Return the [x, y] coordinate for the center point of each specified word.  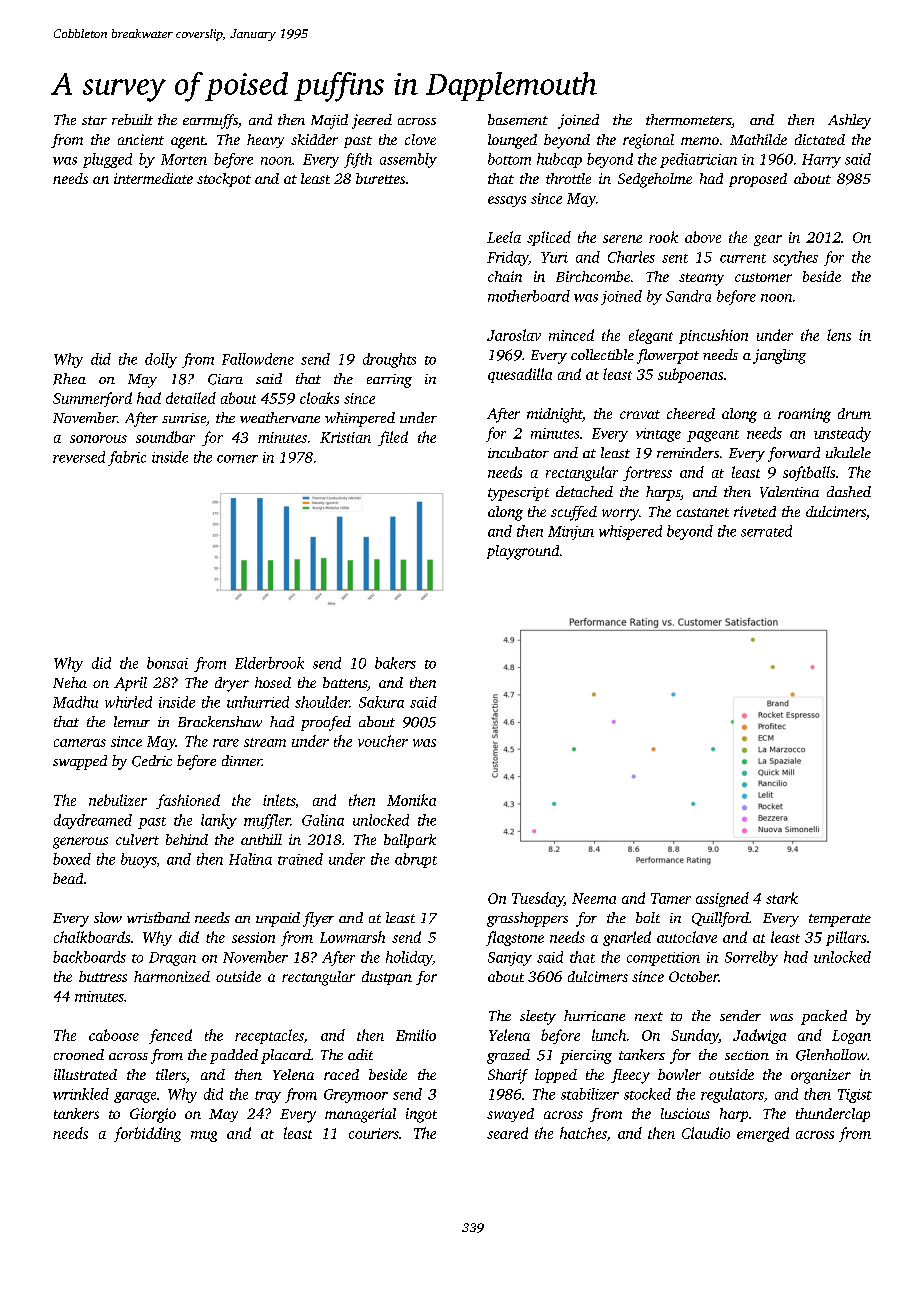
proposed [758, 180]
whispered [630, 532]
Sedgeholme [655, 180]
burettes [380, 178]
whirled [128, 702]
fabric [127, 458]
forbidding [147, 1134]
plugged [107, 160]
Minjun [571, 533]
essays [507, 201]
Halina [250, 859]
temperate [840, 920]
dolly [161, 360]
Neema [594, 898]
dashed [849, 491]
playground [523, 552]
